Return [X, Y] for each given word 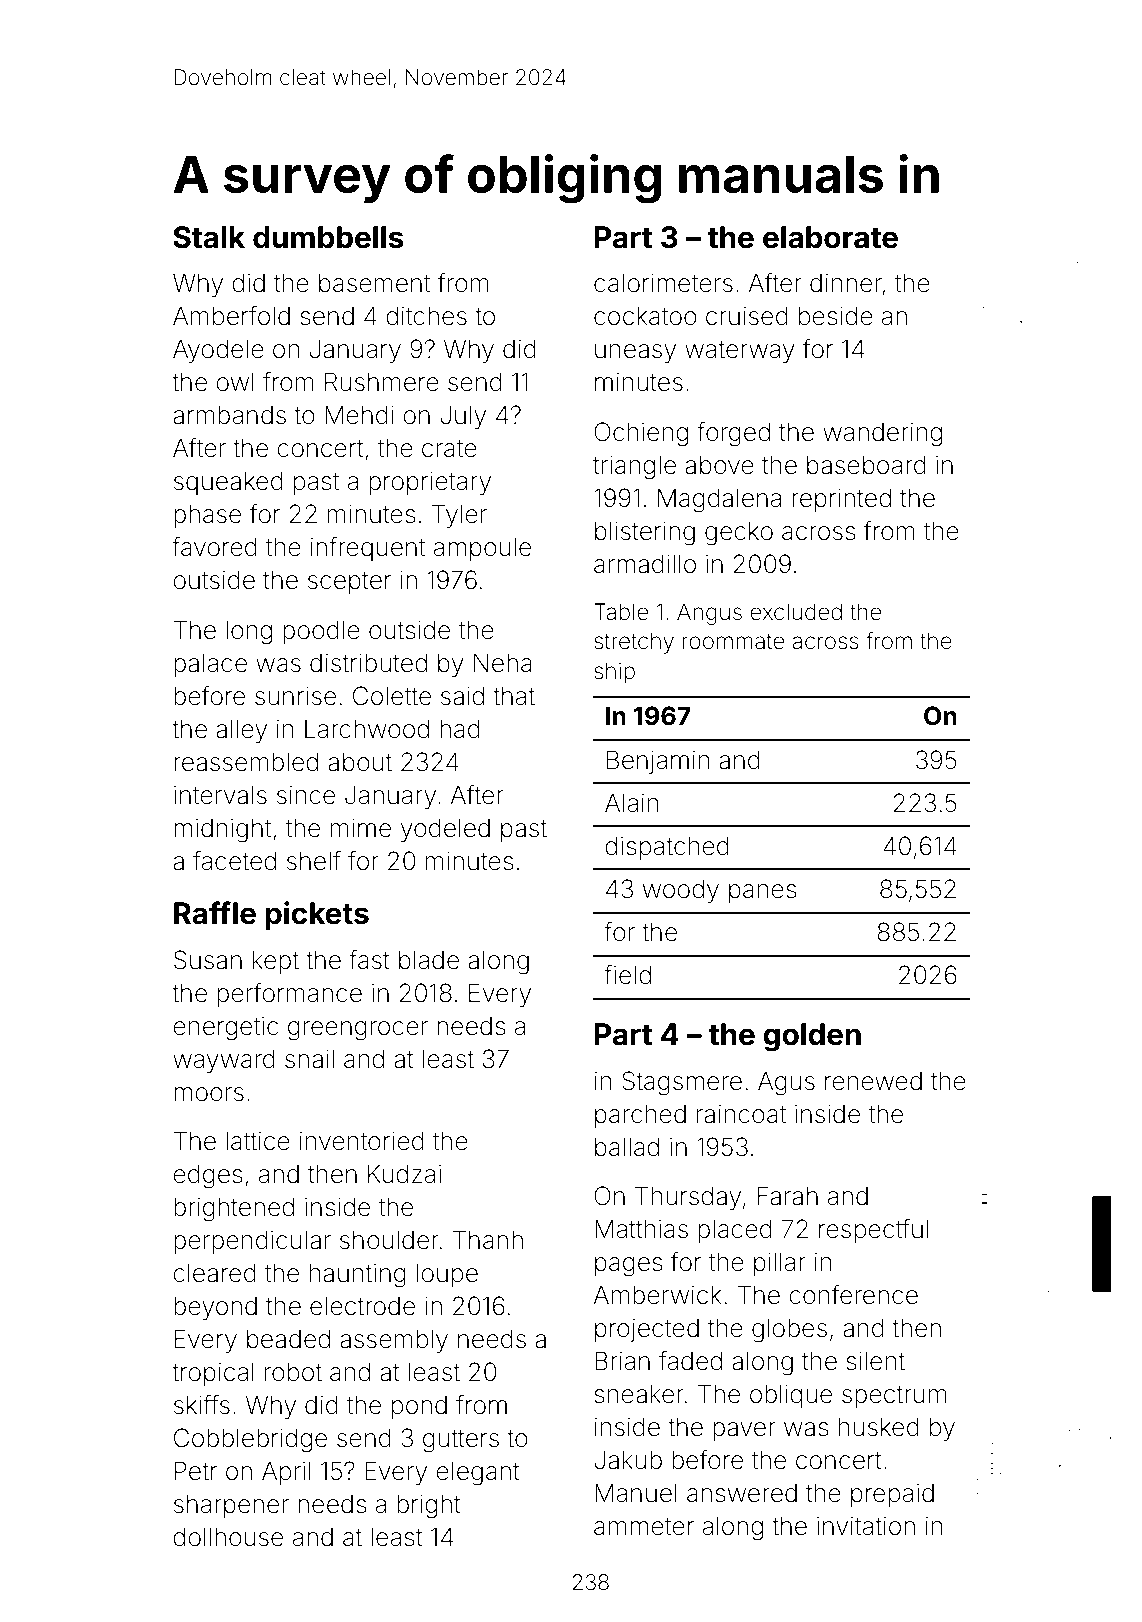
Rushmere [382, 382]
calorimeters [663, 283]
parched [640, 1116]
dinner [846, 283]
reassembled [246, 762]
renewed [873, 1081]
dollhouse [228, 1537]
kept [276, 962]
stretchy [634, 643]
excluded [796, 612]
